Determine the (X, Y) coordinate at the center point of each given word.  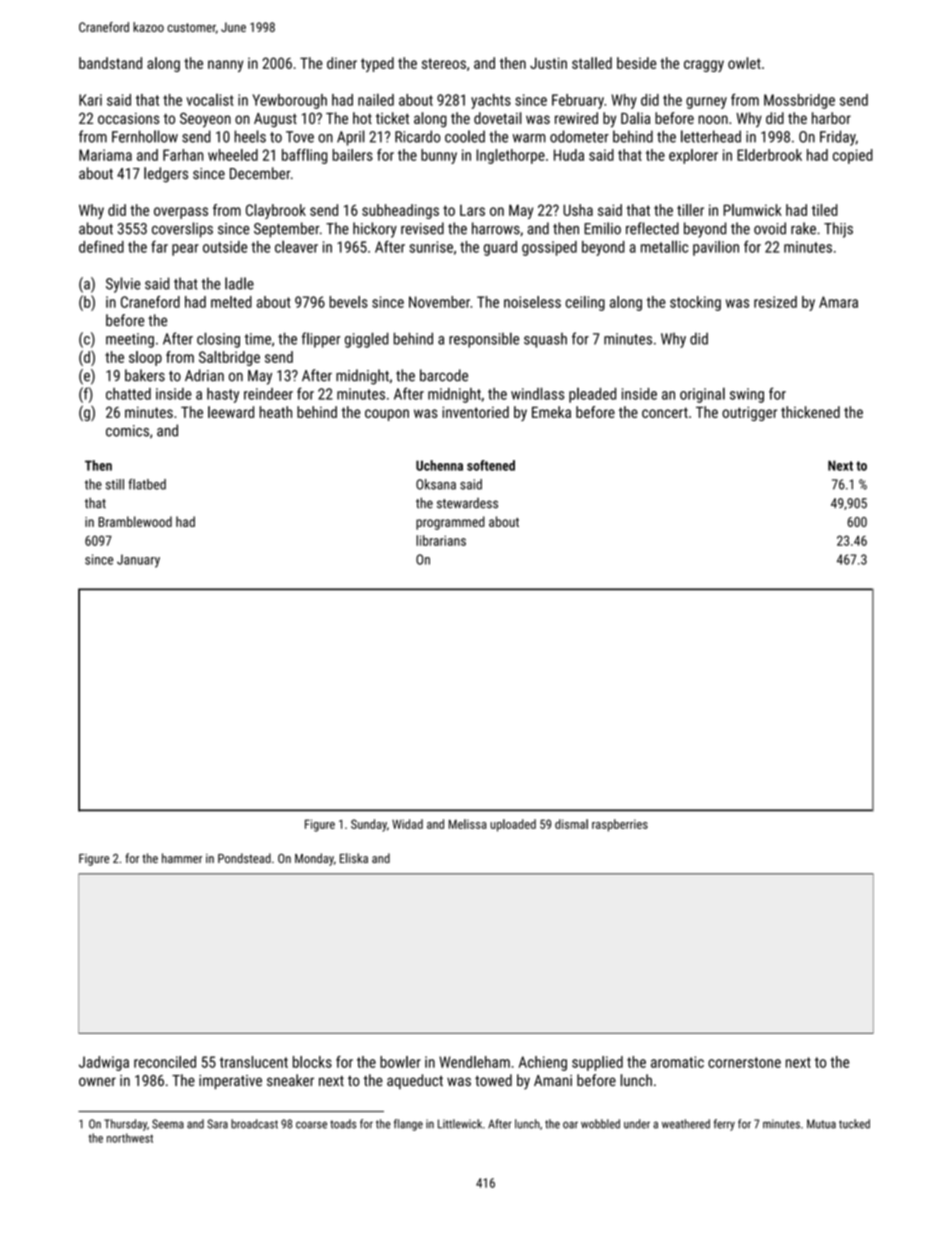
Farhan (183, 155)
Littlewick (460, 1124)
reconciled (165, 1062)
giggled (366, 340)
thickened (810, 412)
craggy (704, 66)
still (115, 484)
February (578, 101)
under (637, 1124)
